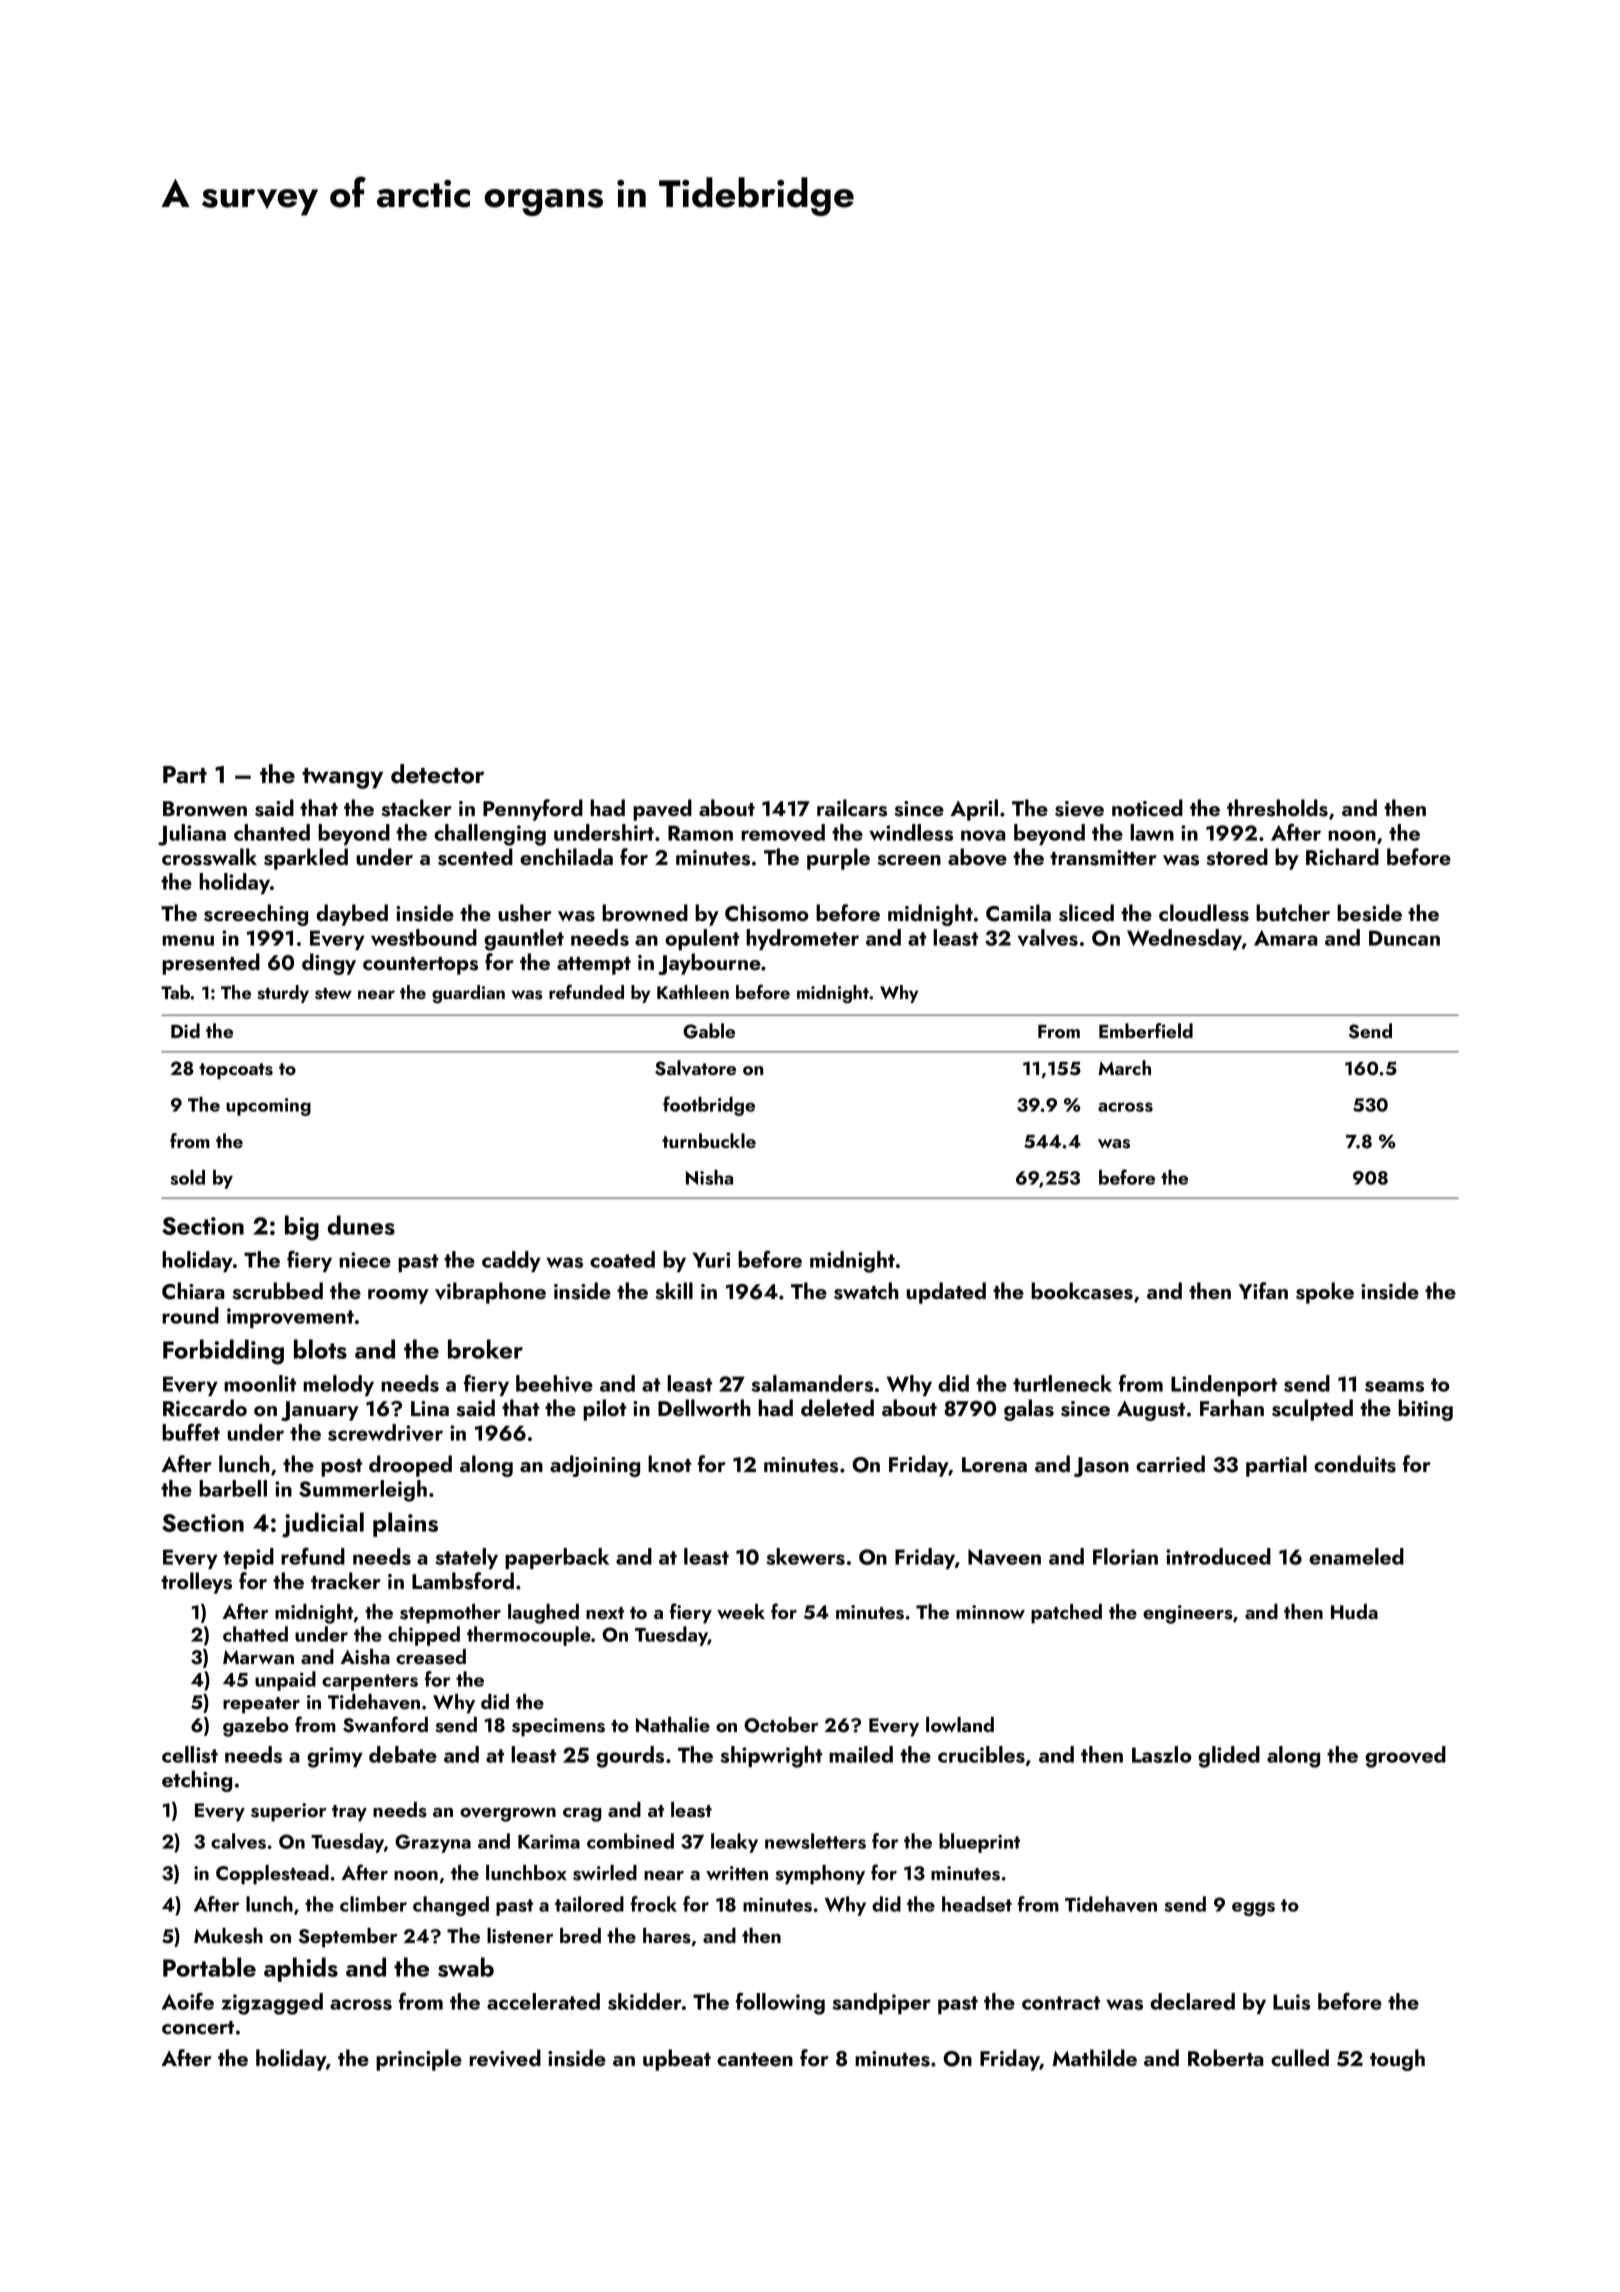  What do you see at coordinates (755, 2059) in the document?
I see `canteen` at bounding box center [755, 2059].
